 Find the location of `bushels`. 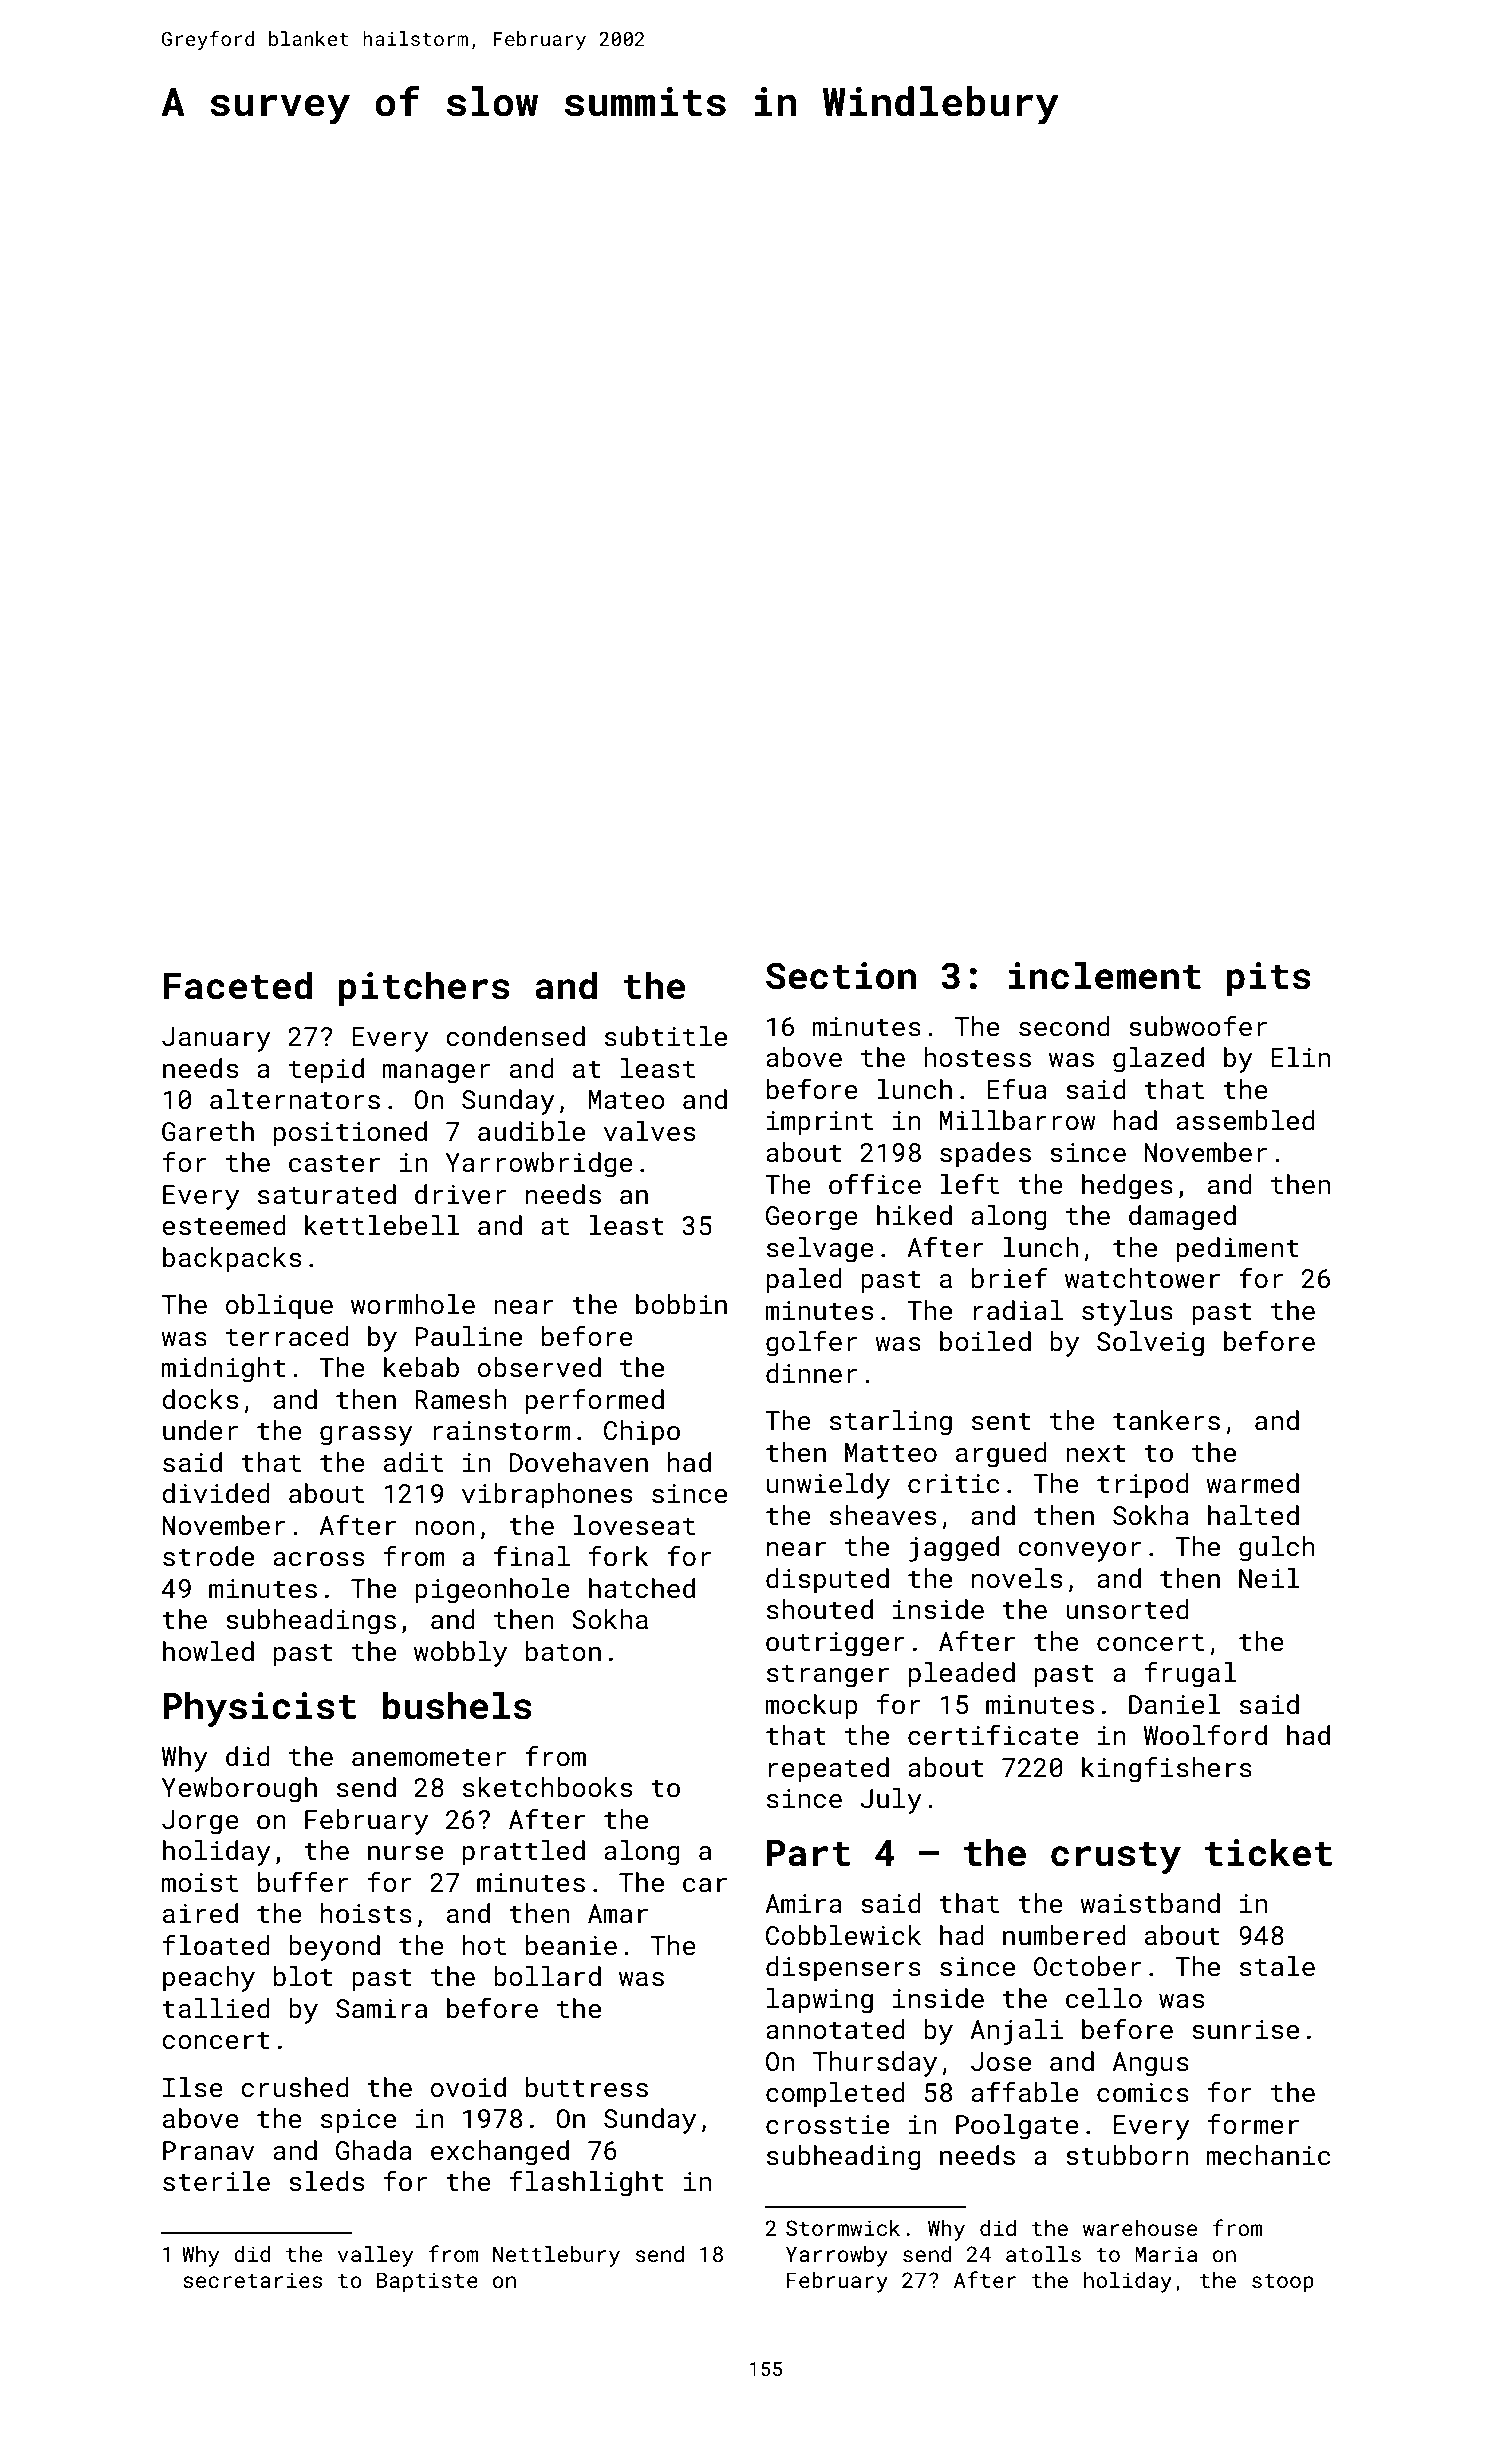

bushels is located at coordinates (457, 1705).
